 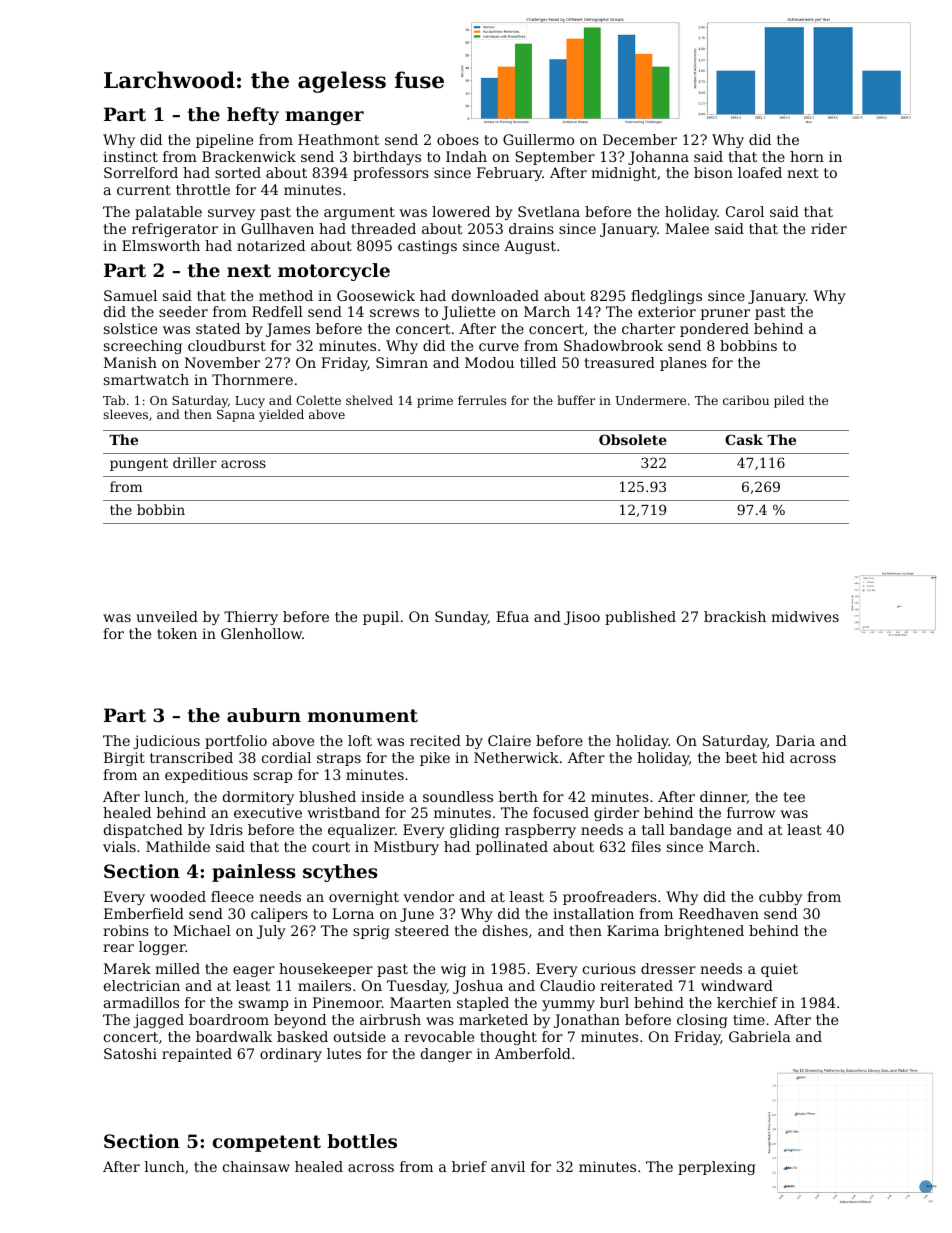 What do you see at coordinates (538, 139) in the screenshot?
I see `Guillermo` at bounding box center [538, 139].
